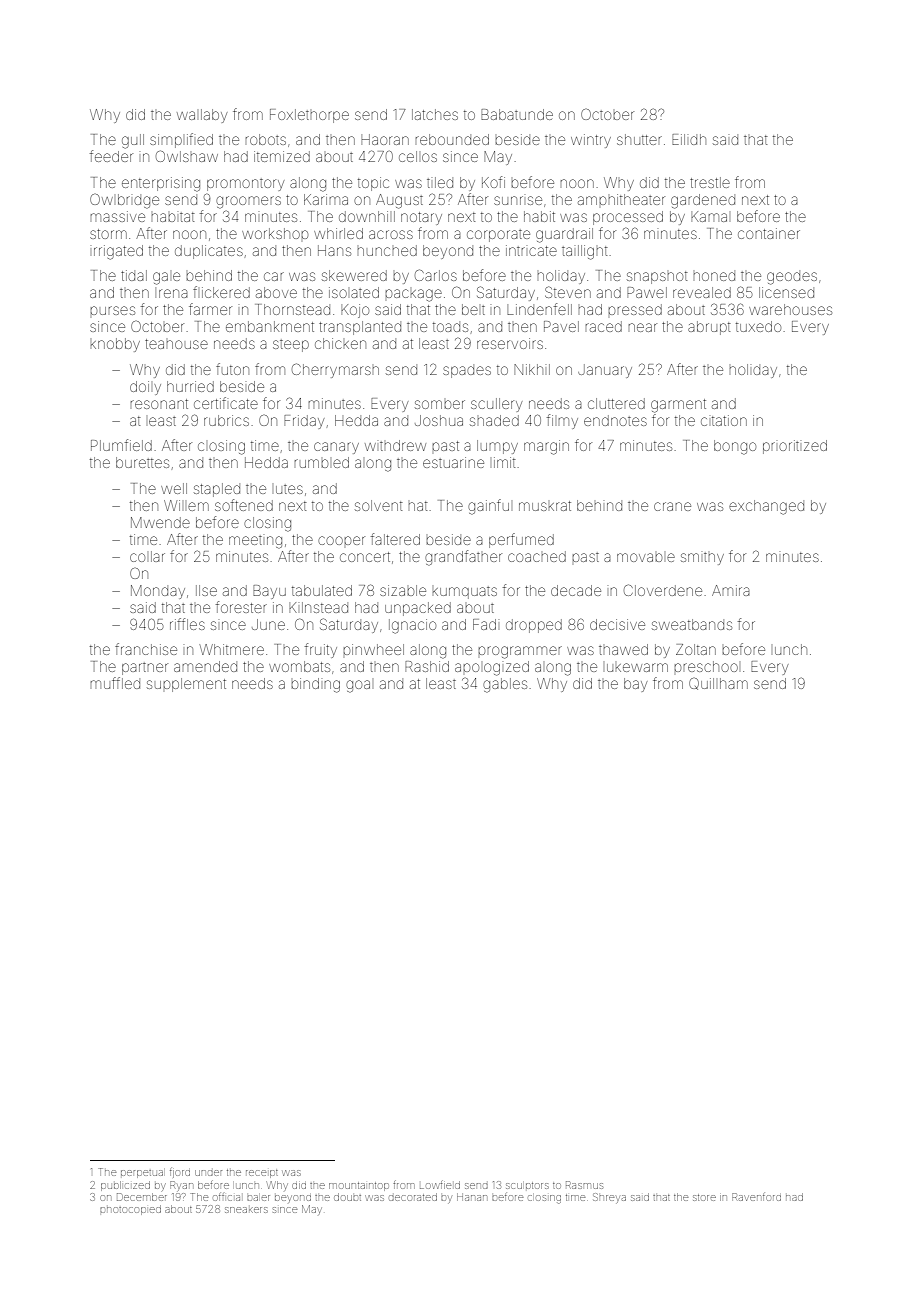  I want to click on latches, so click(435, 114).
